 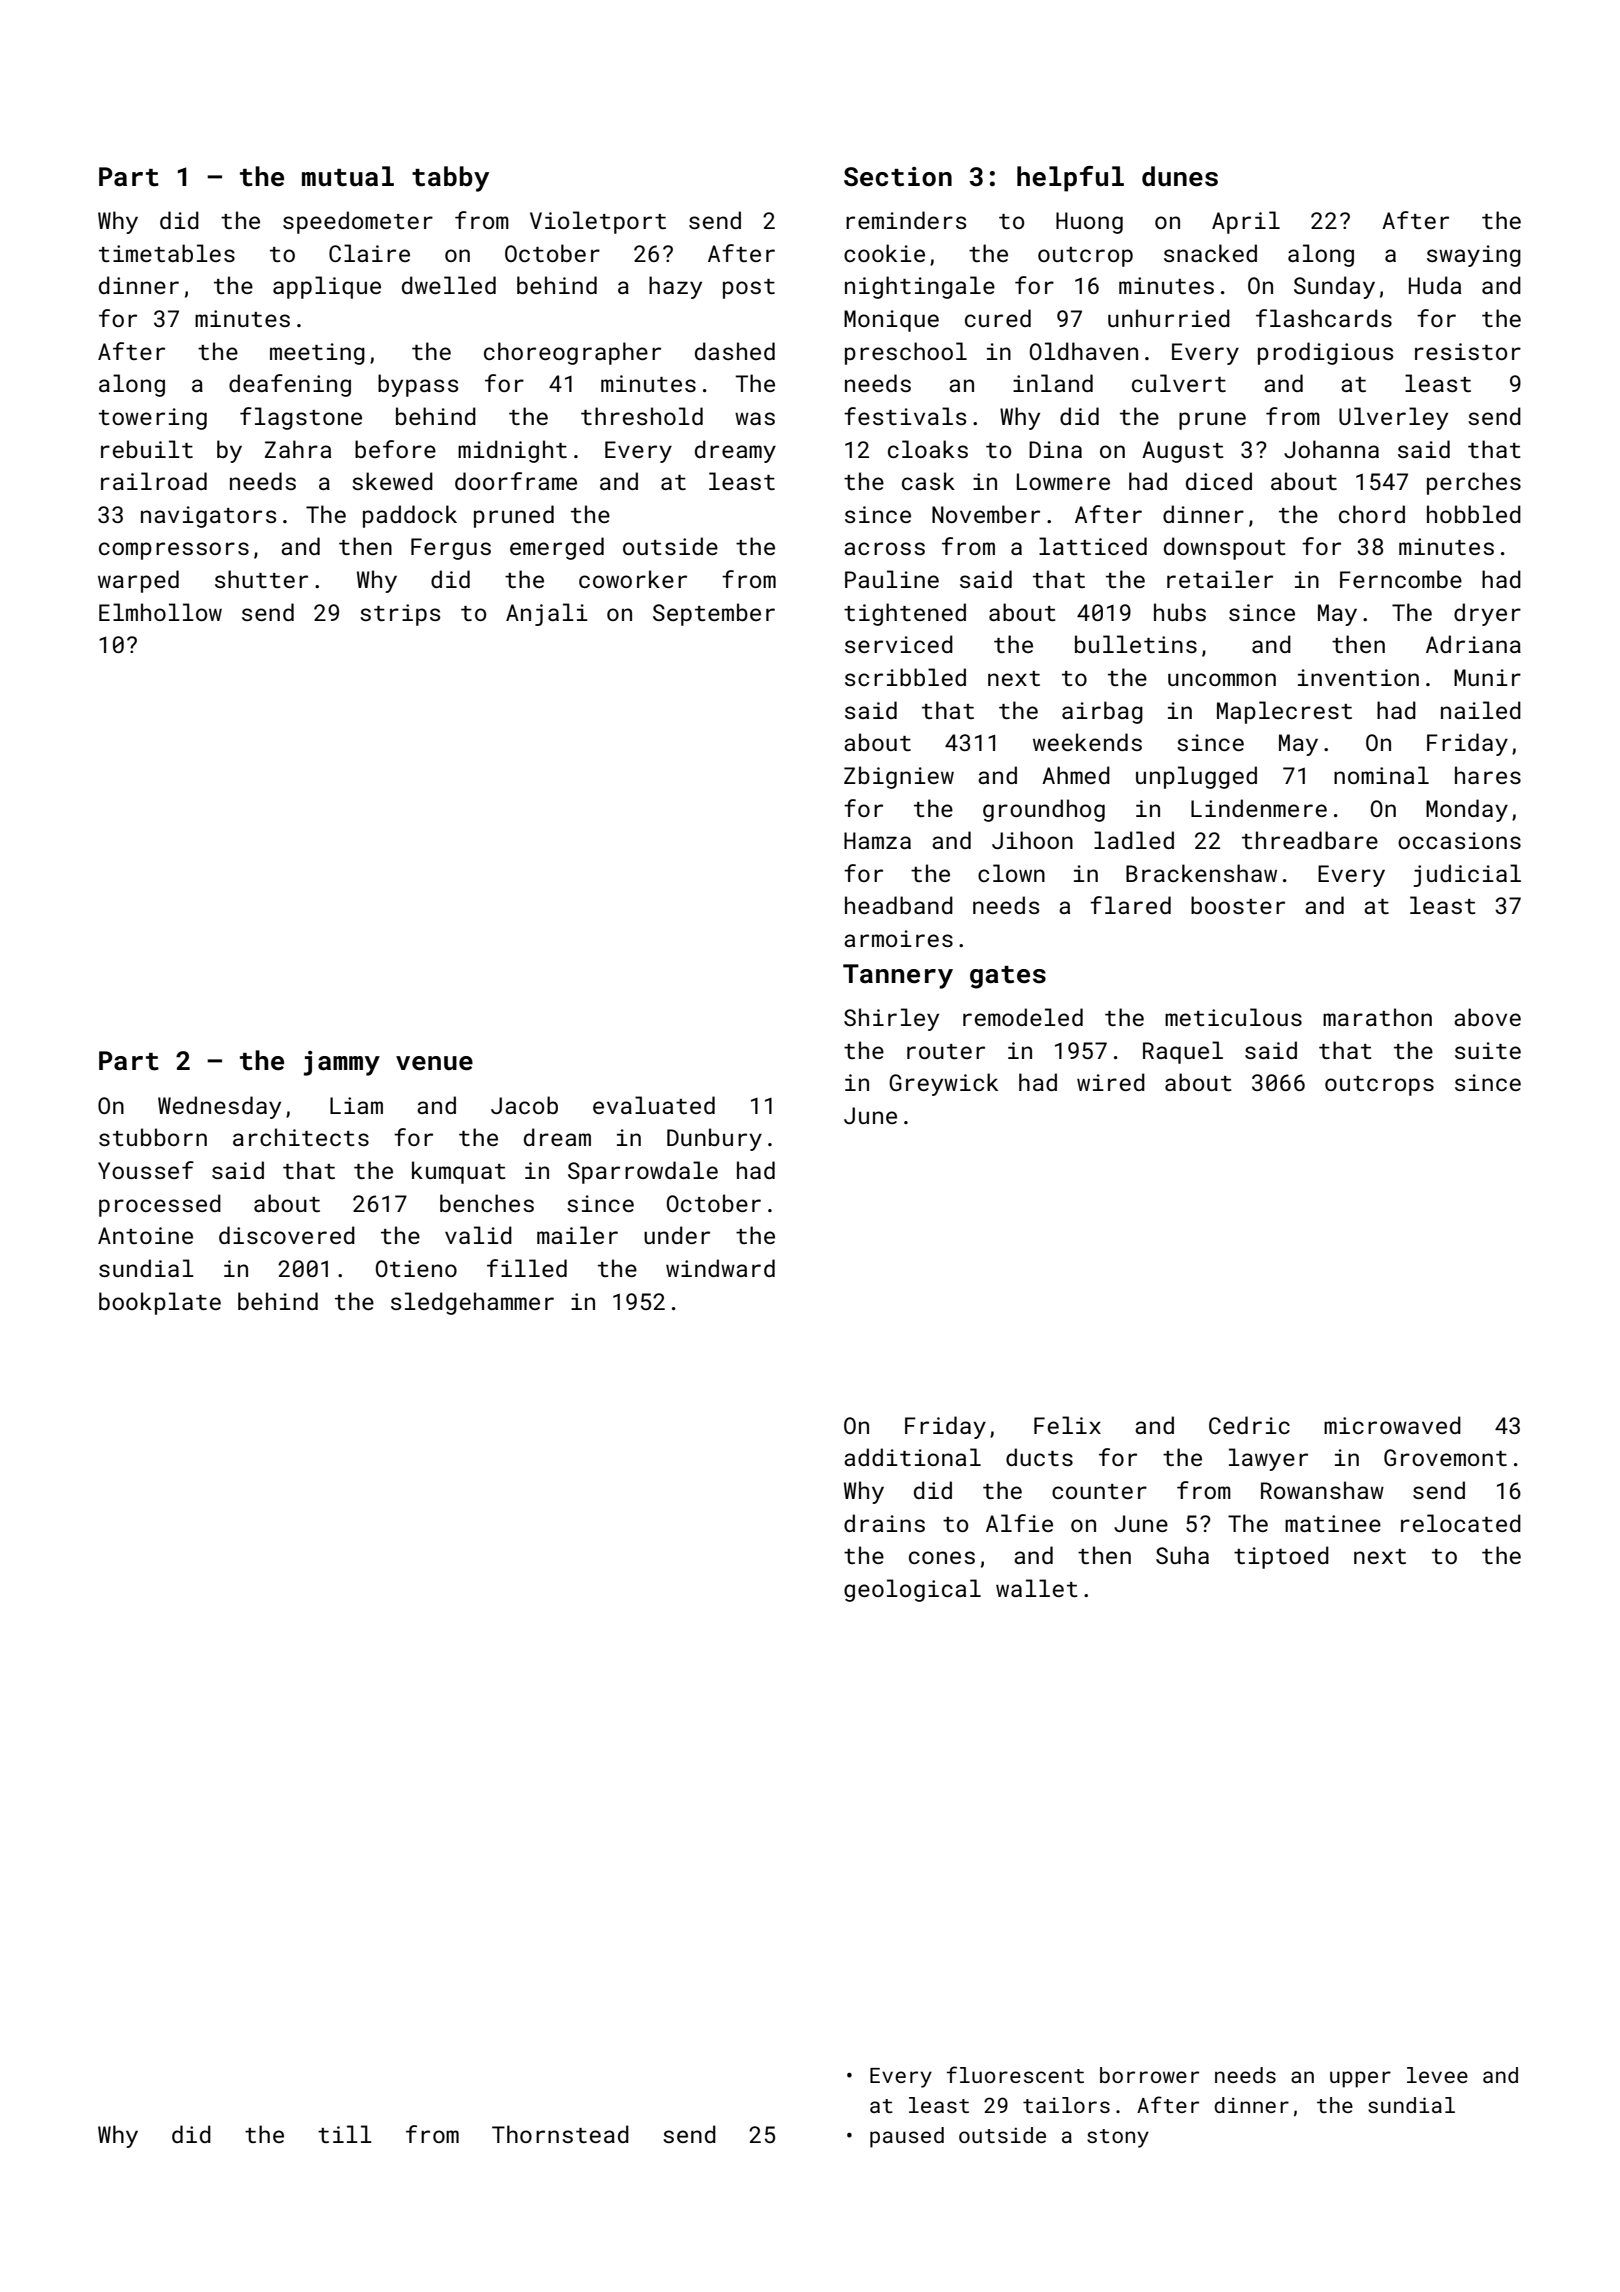 I want to click on Antoine, so click(x=145, y=1235).
